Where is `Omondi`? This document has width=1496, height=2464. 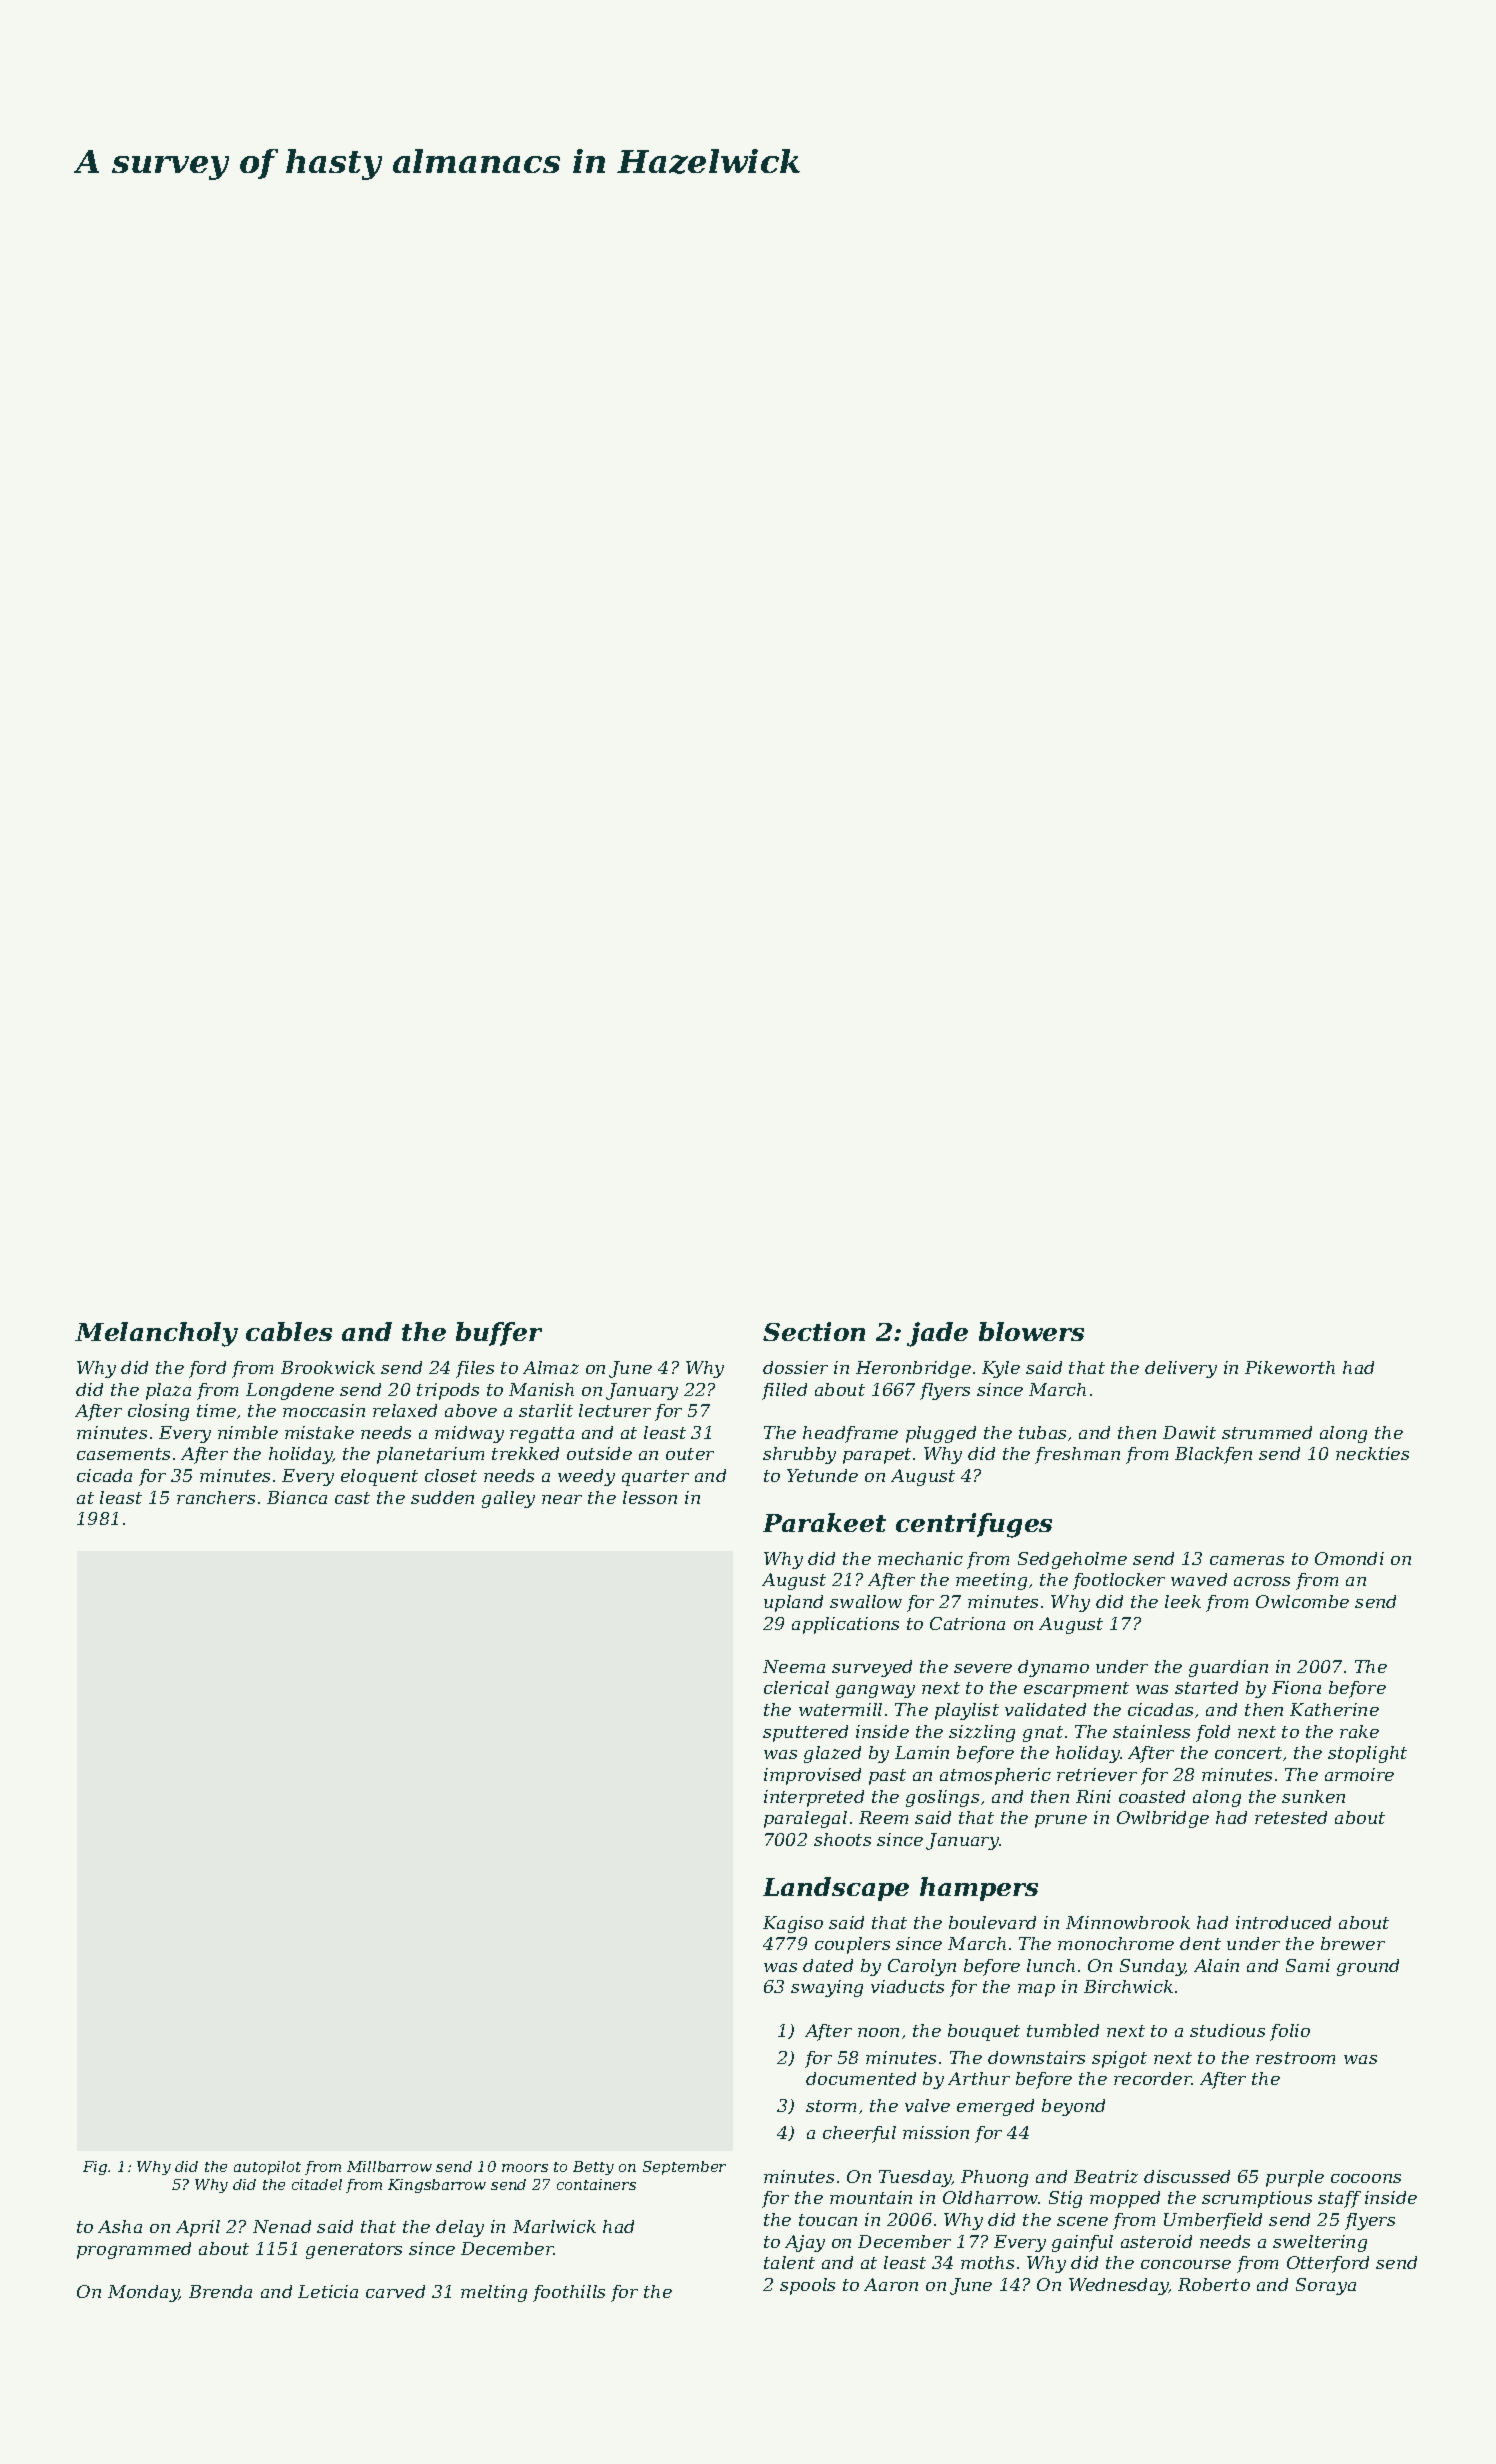
Omondi is located at coordinates (1349, 1558).
